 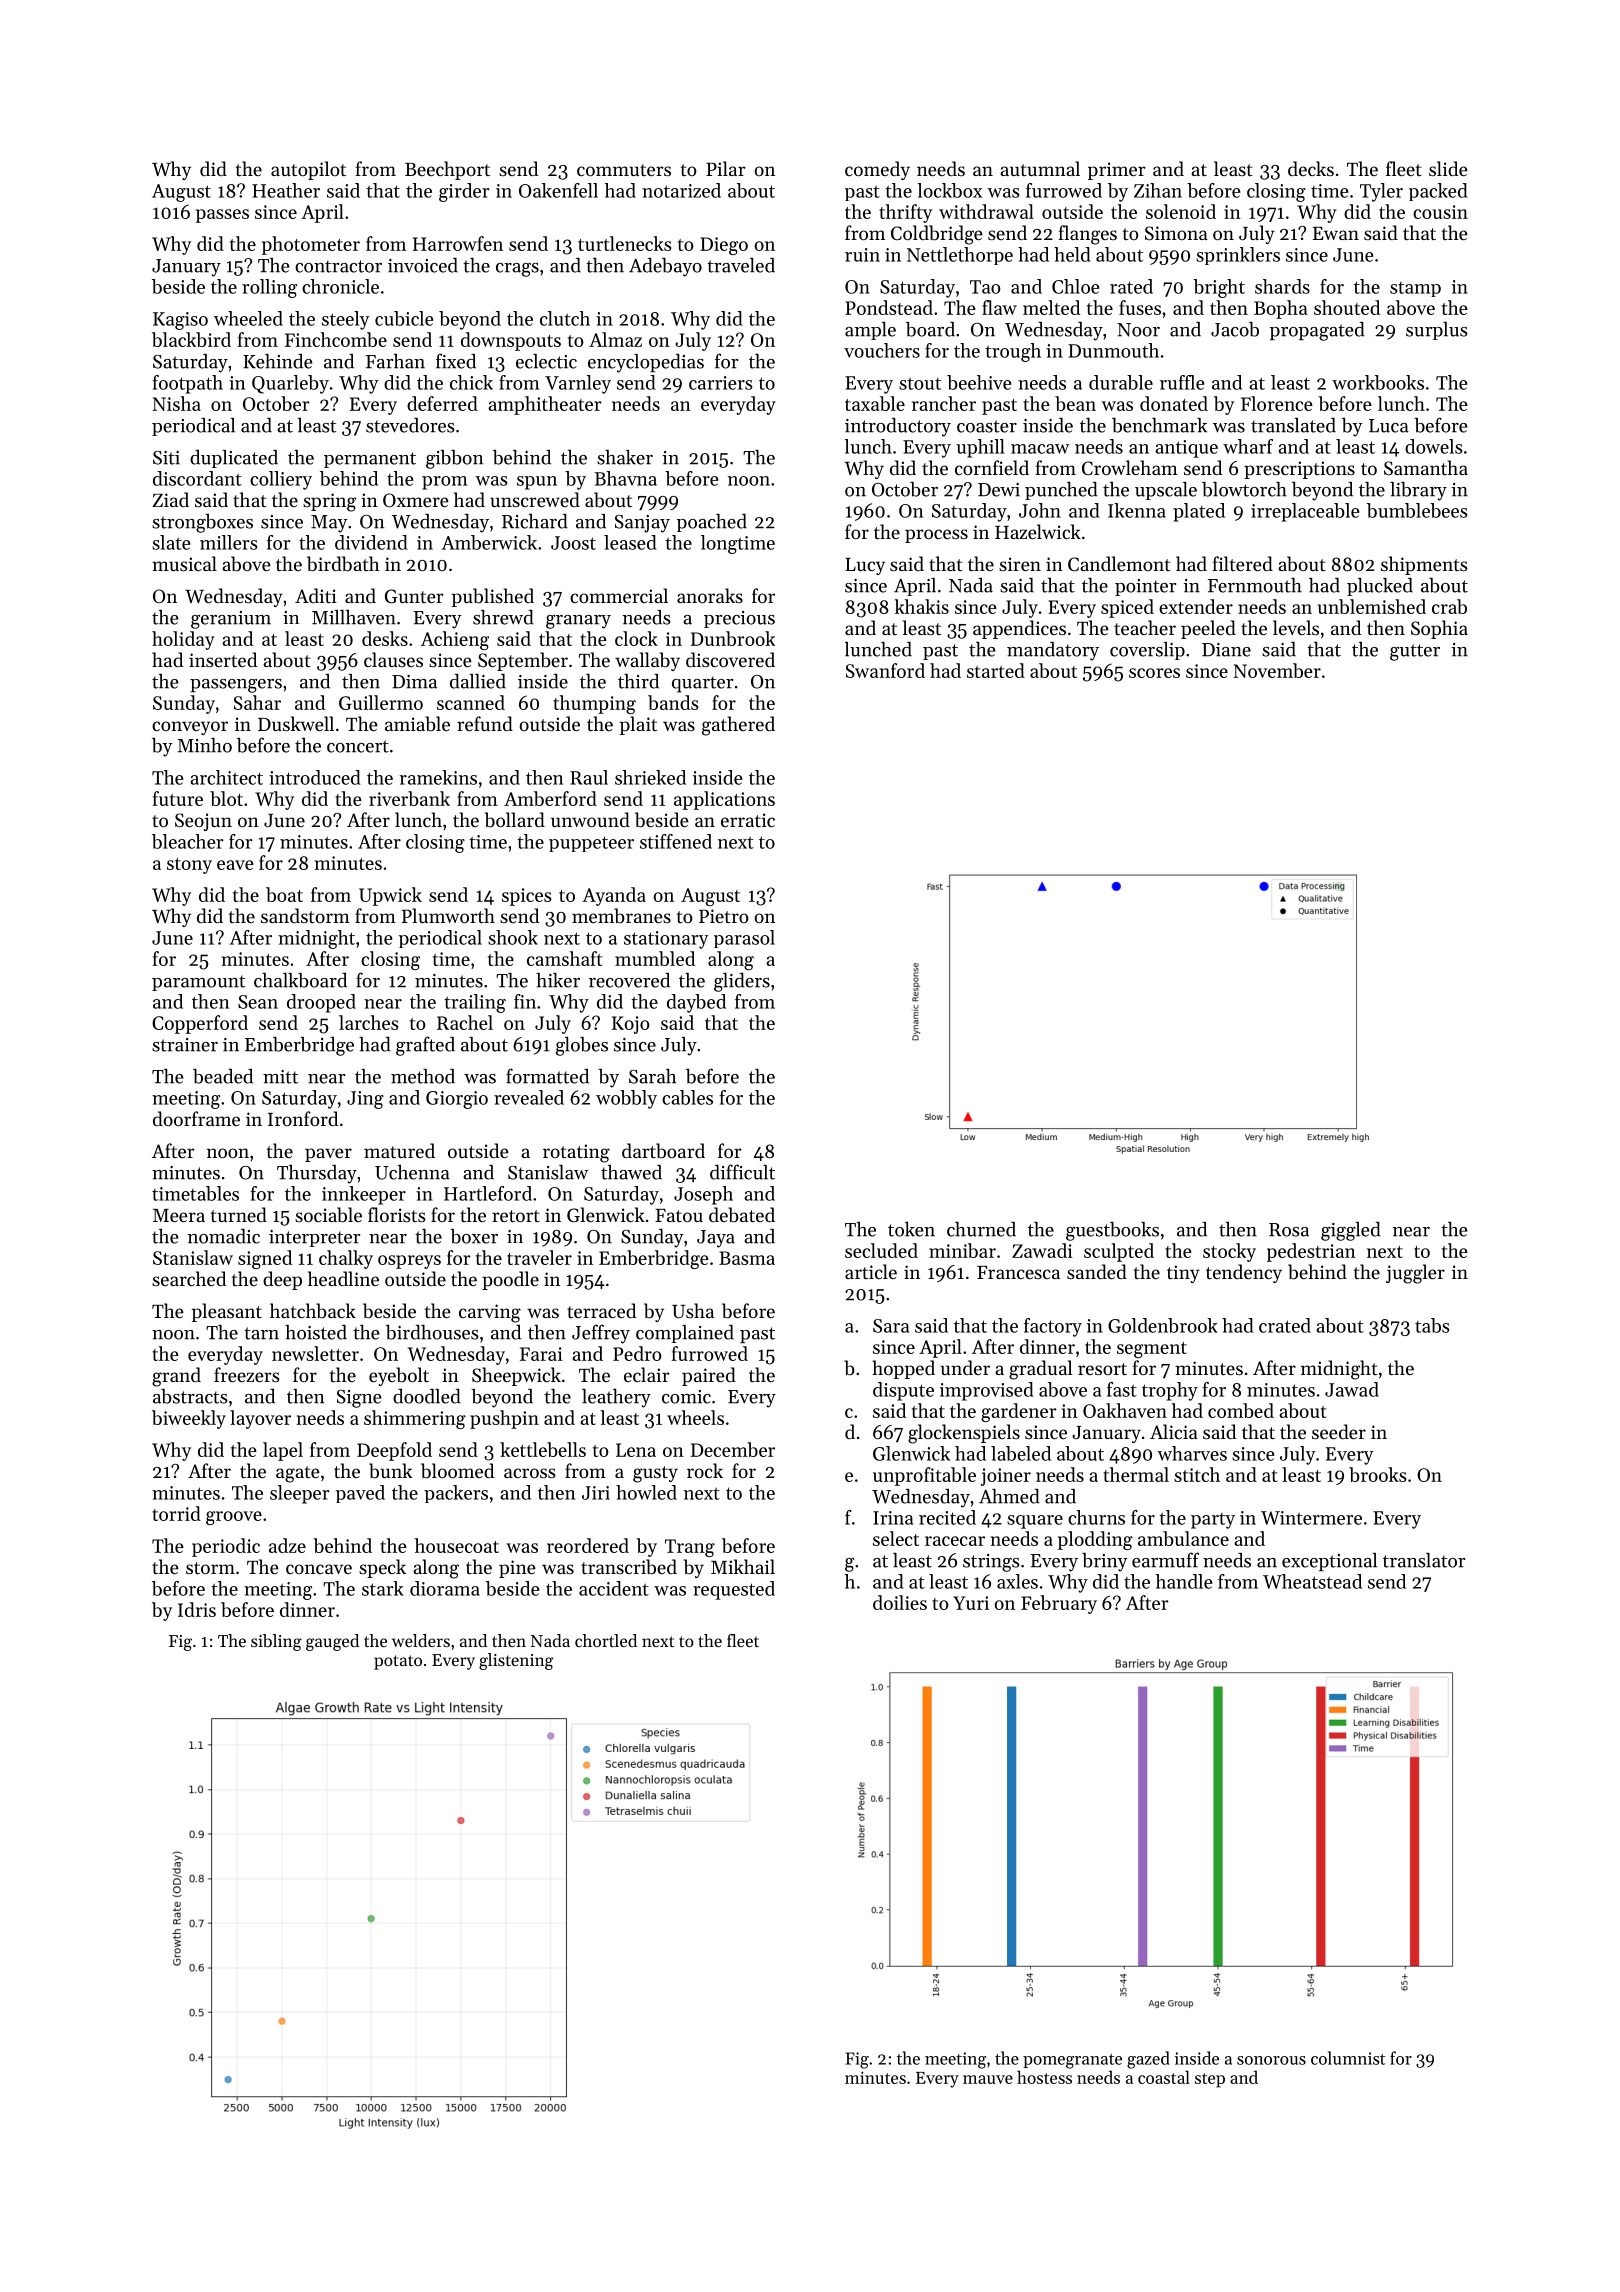 I want to click on parasol, so click(x=744, y=939).
